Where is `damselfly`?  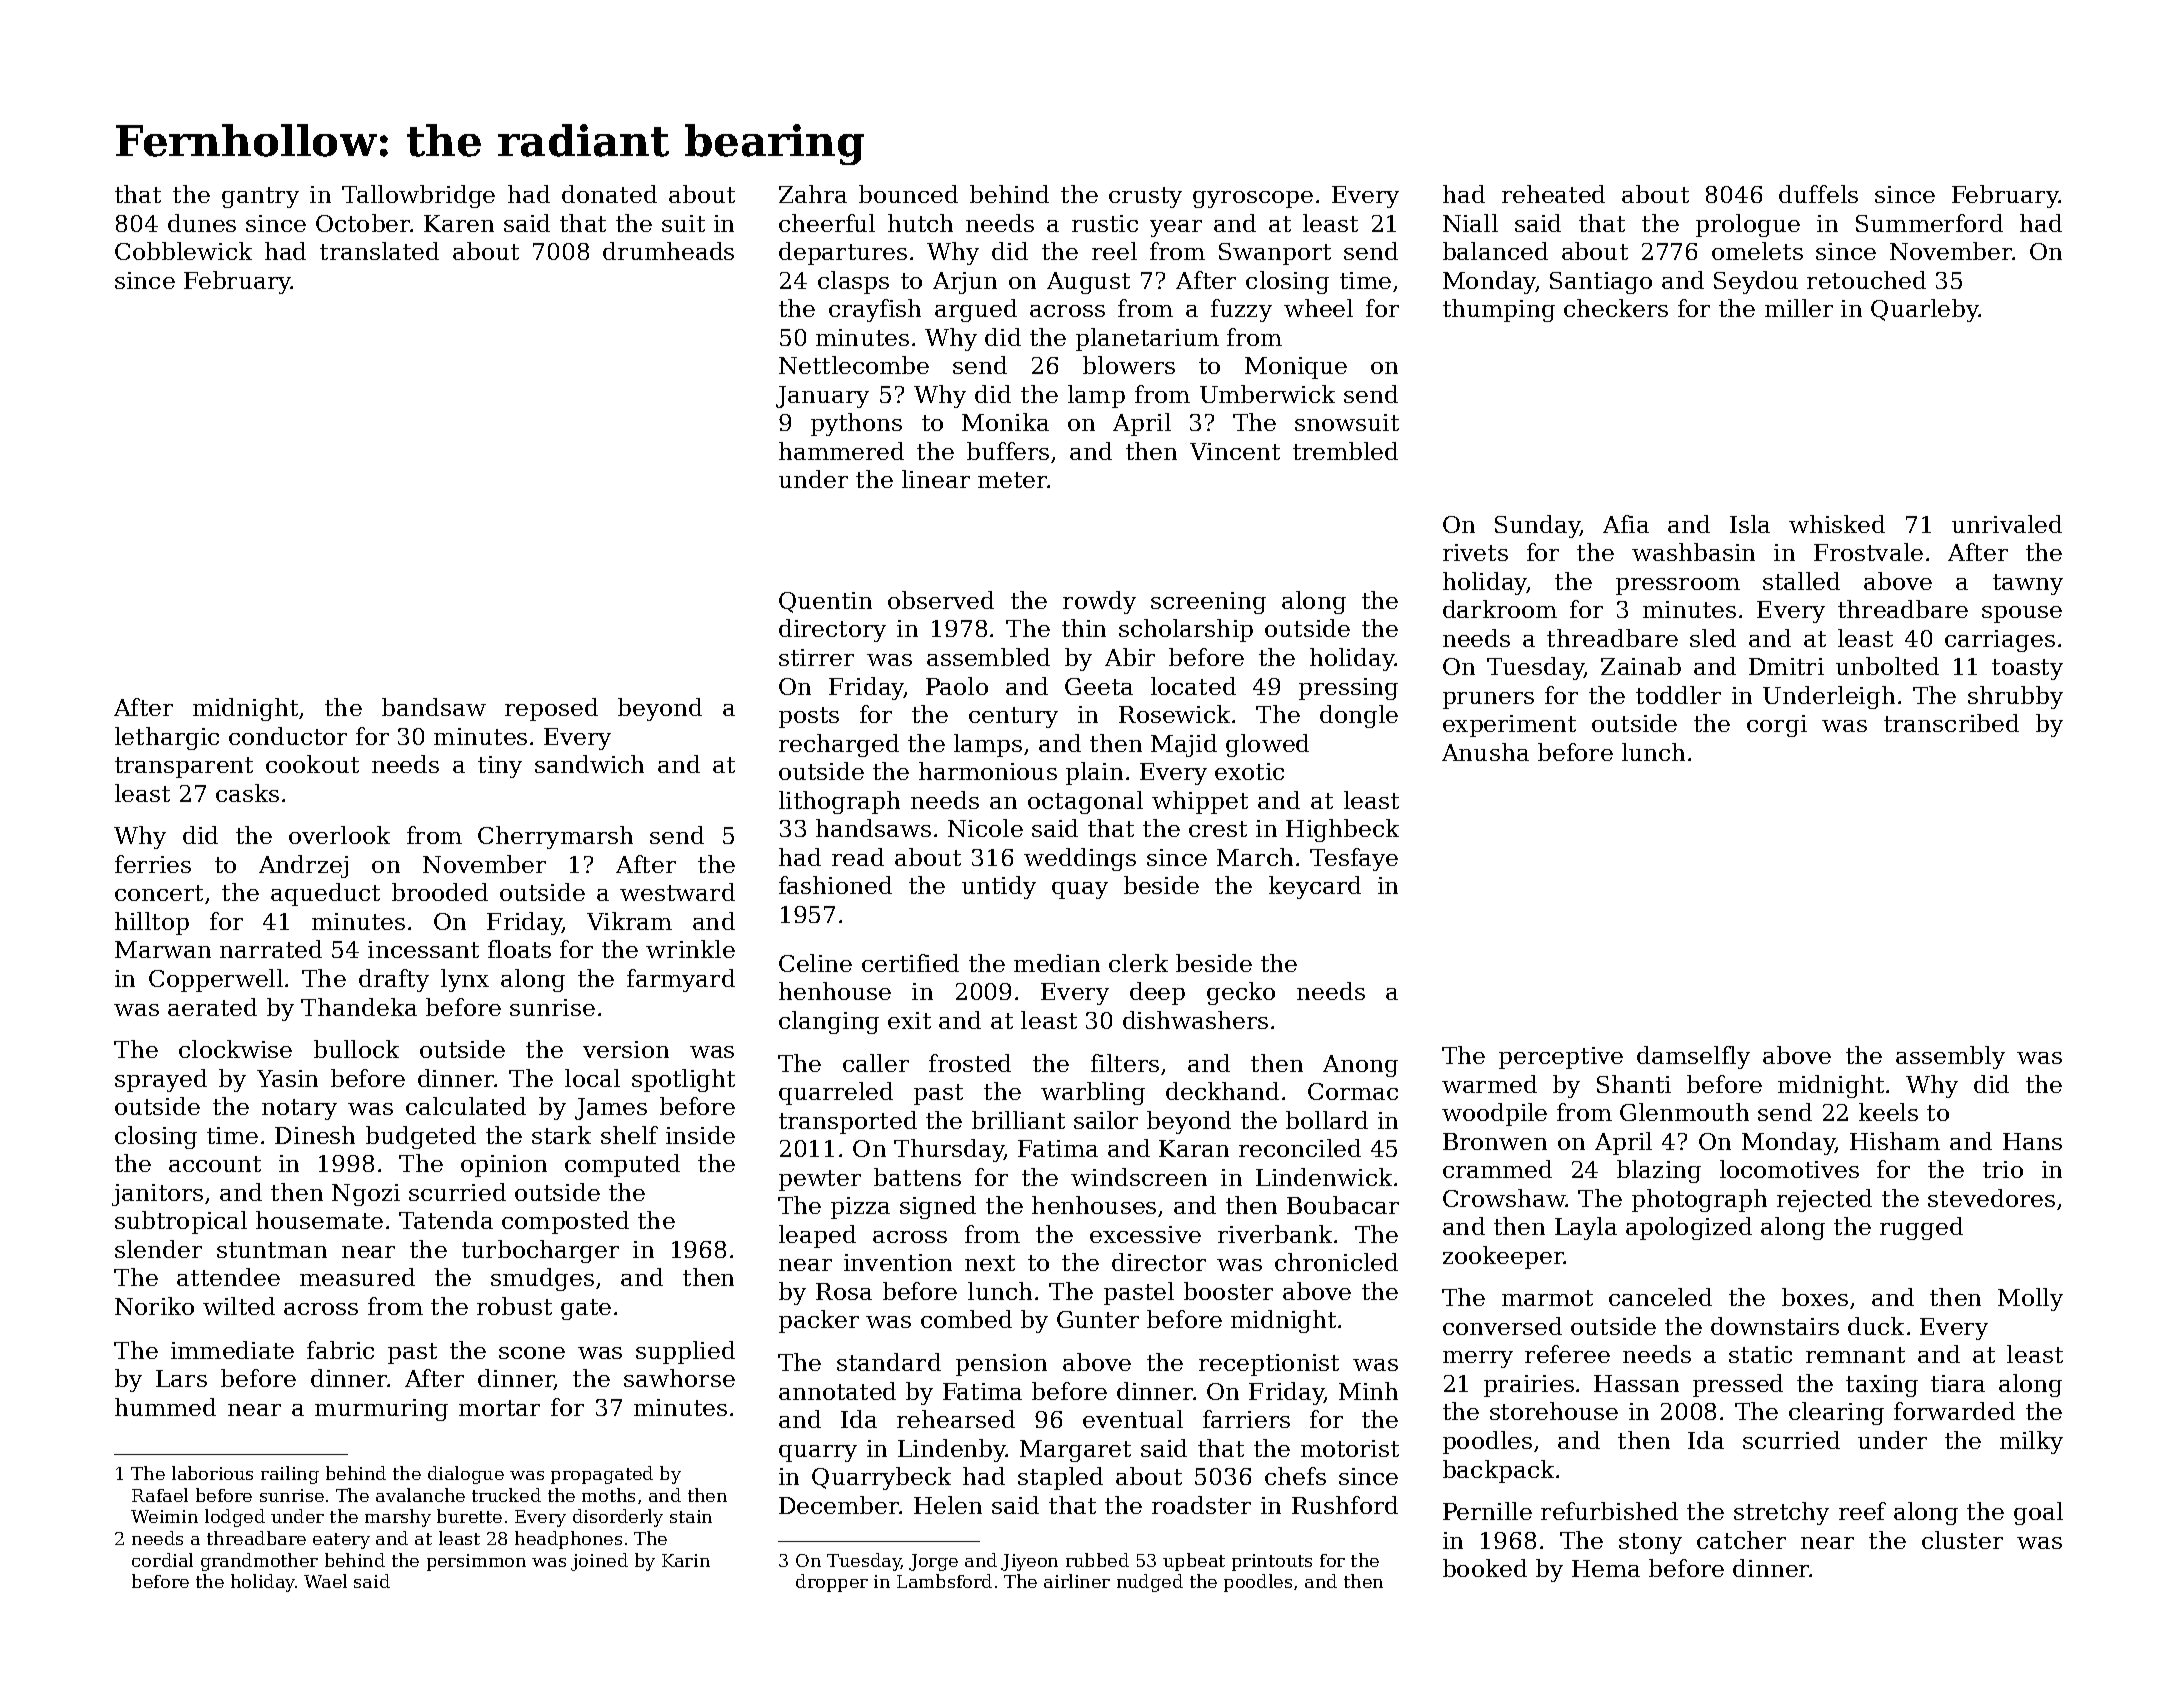 damselfly is located at coordinates (1693, 1057).
